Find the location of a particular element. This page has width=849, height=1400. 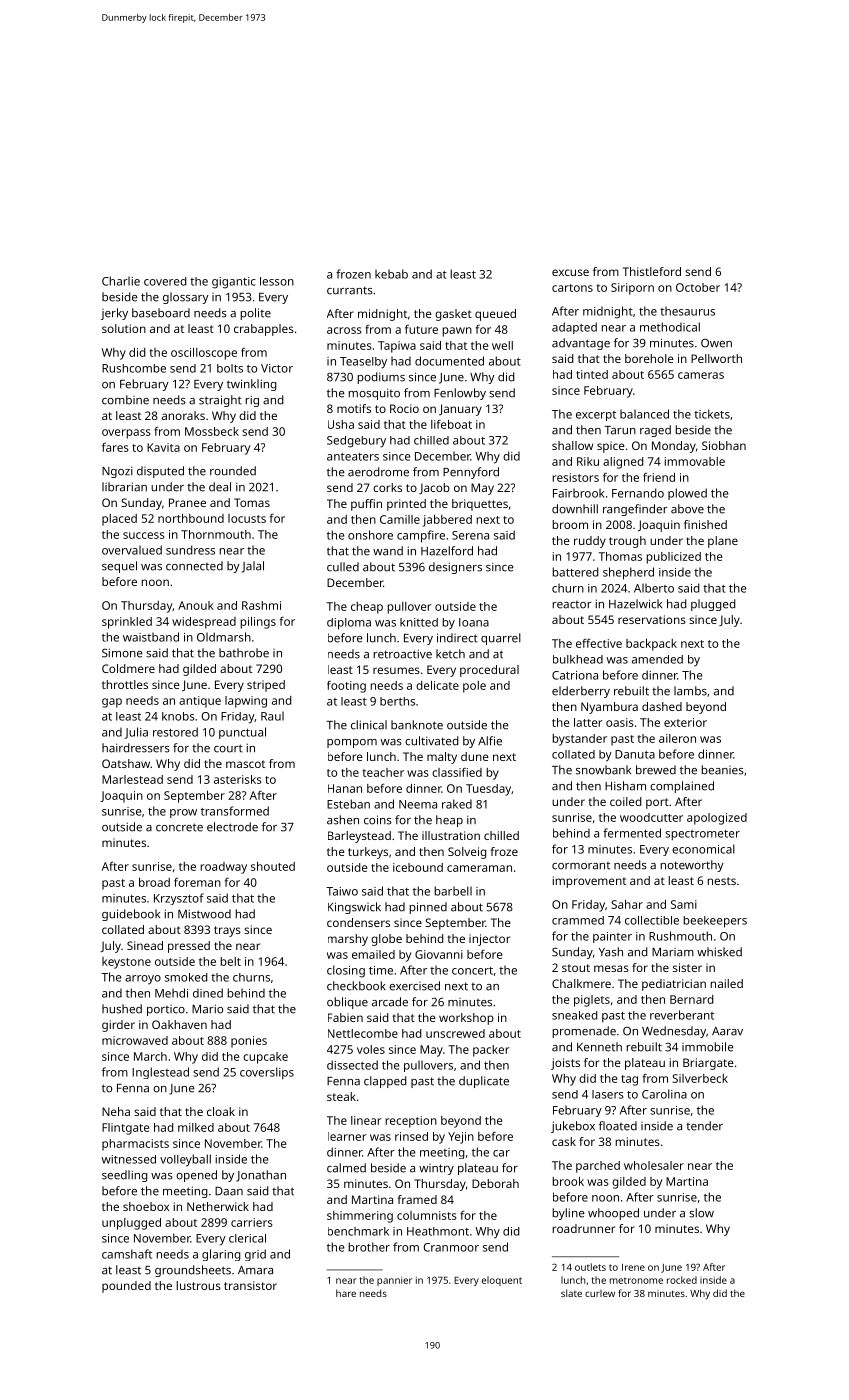

excuse is located at coordinates (570, 272).
